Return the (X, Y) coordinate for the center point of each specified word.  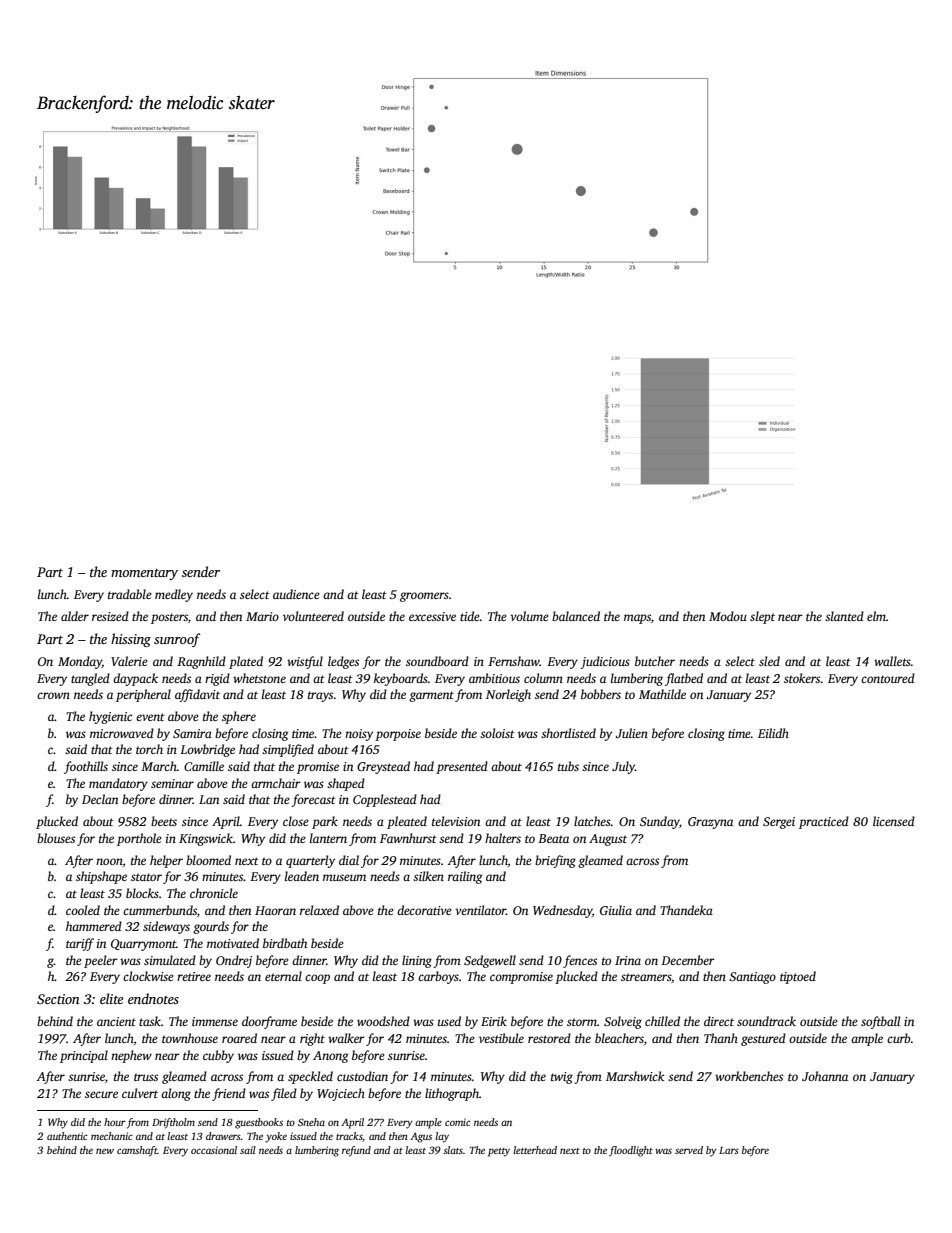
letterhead (535, 1150)
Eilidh (773, 733)
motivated (233, 943)
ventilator (480, 910)
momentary (144, 574)
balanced (576, 616)
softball (880, 1022)
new (105, 1151)
